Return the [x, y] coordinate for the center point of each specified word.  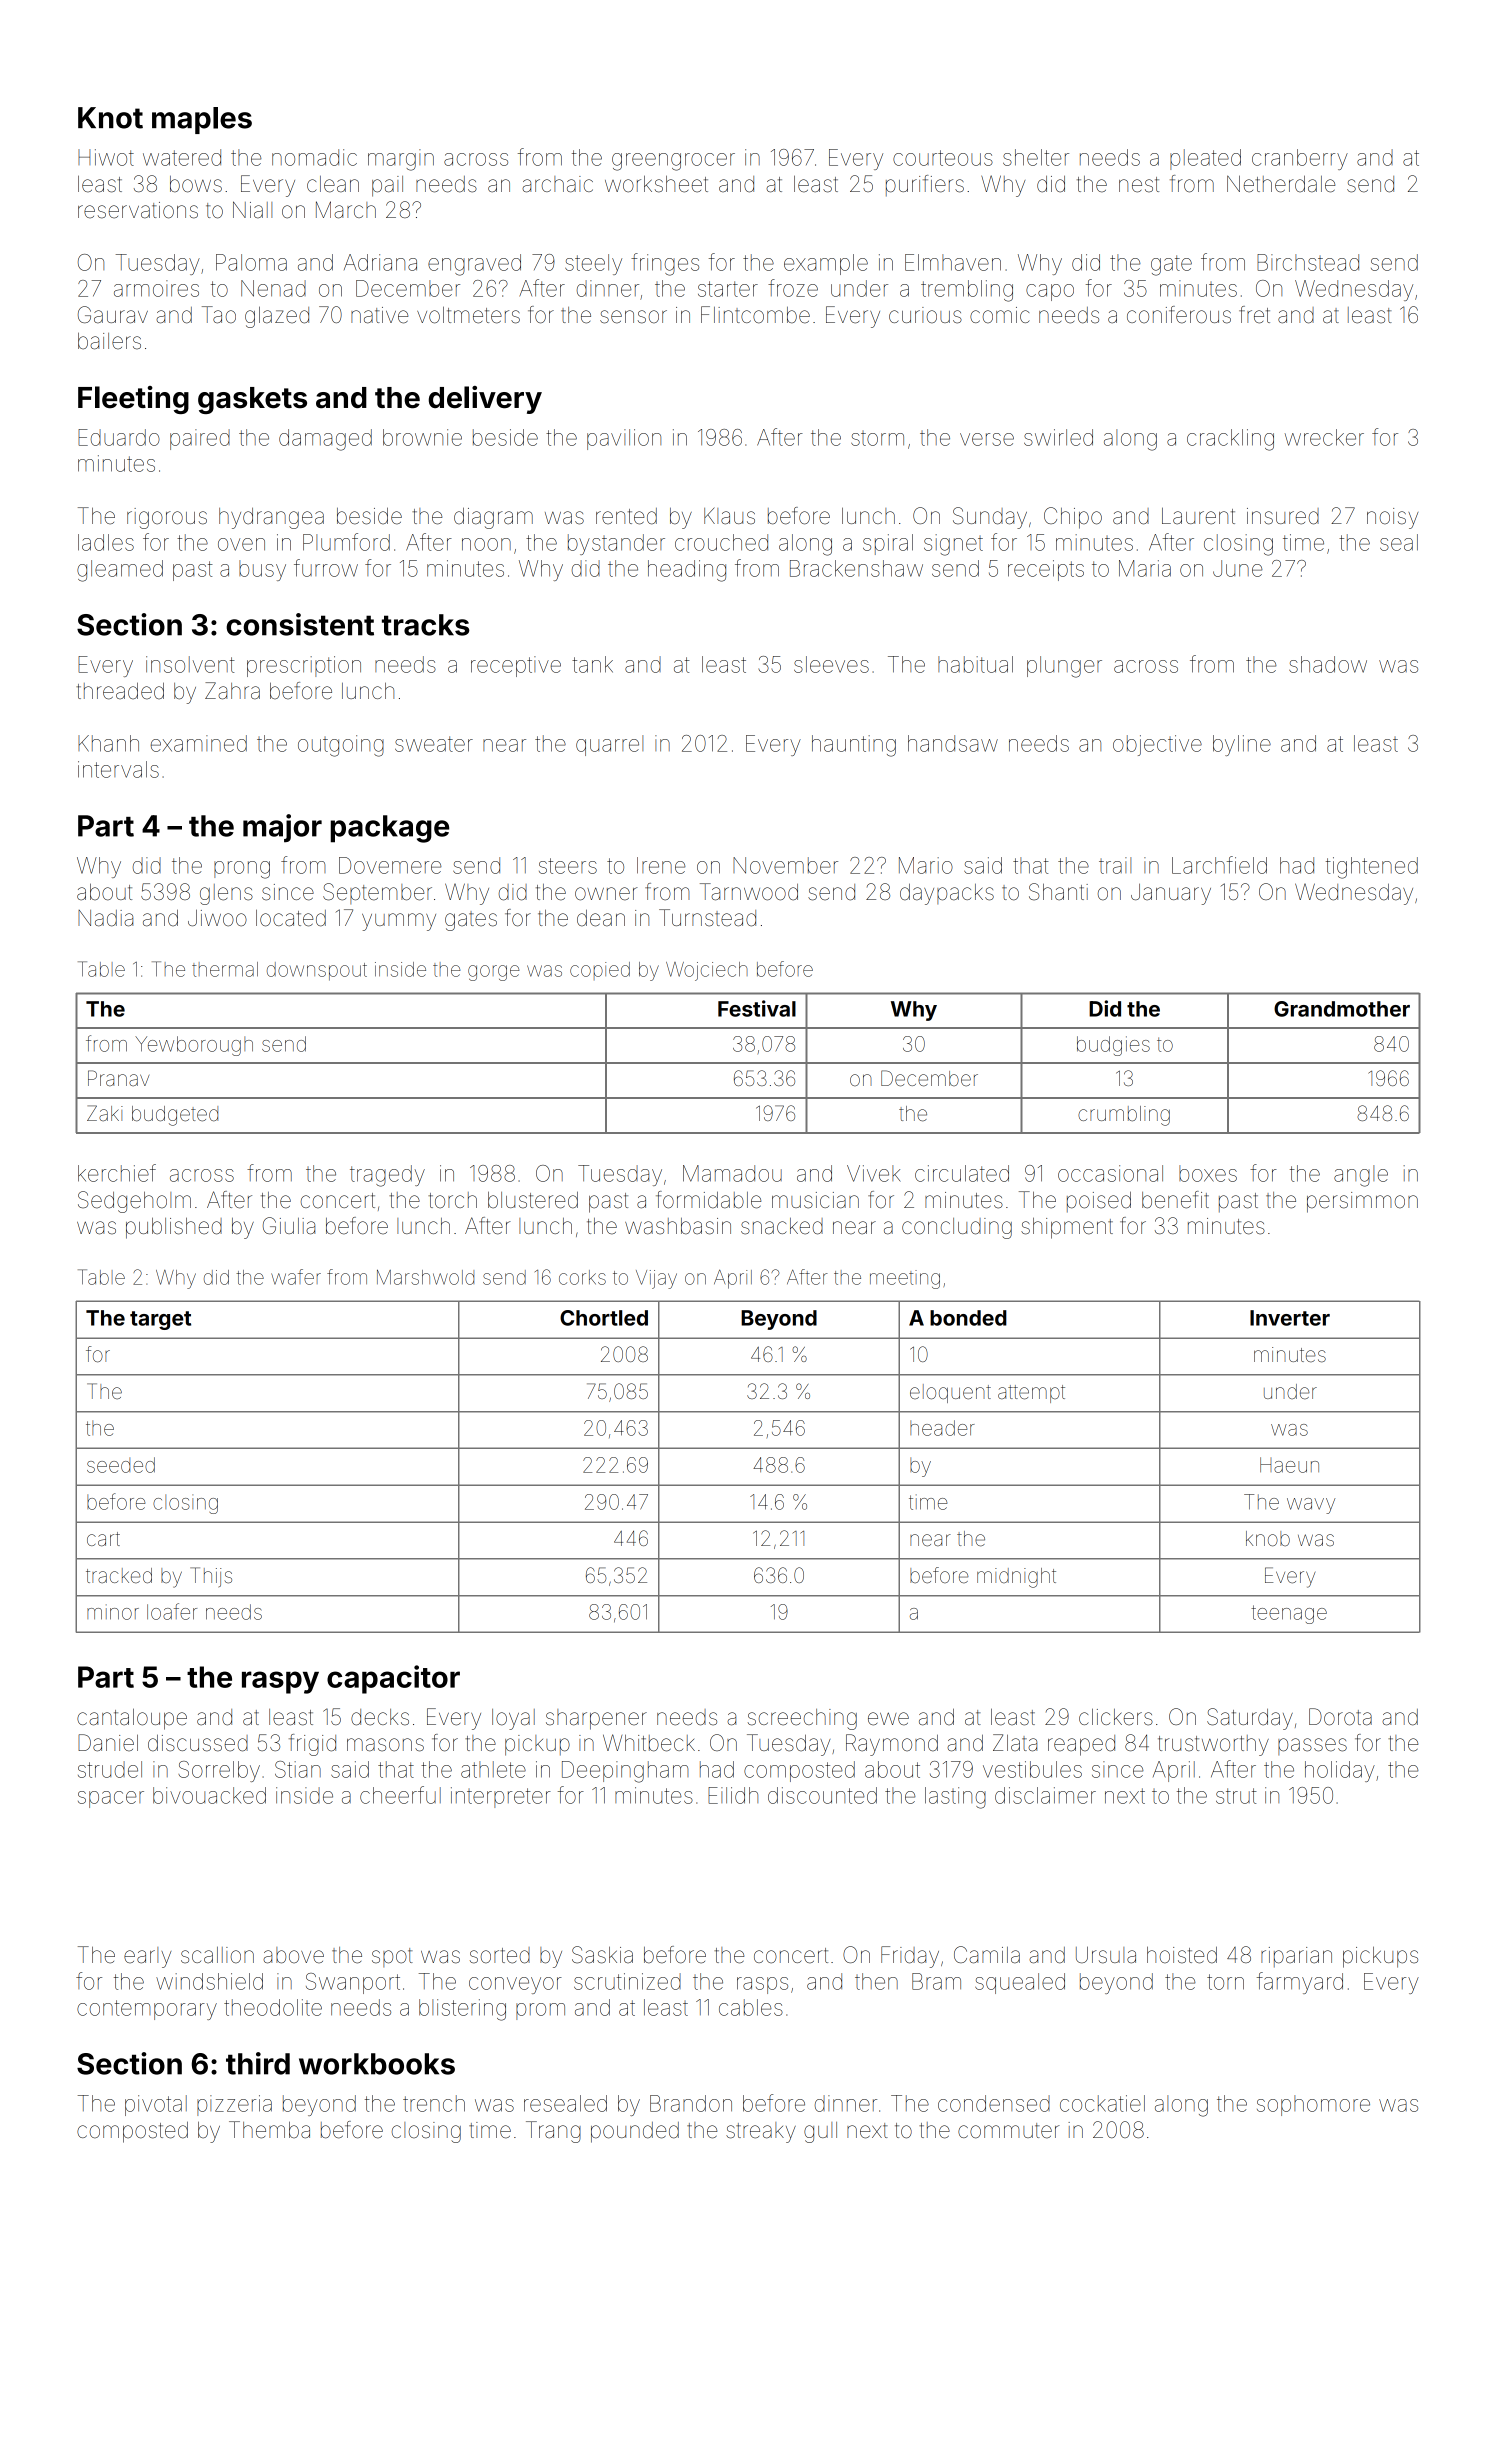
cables [751, 2007]
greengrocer [673, 162]
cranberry [1300, 159]
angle [1361, 1176]
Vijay [656, 1279]
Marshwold [425, 1277]
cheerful [400, 1795]
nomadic [314, 157]
